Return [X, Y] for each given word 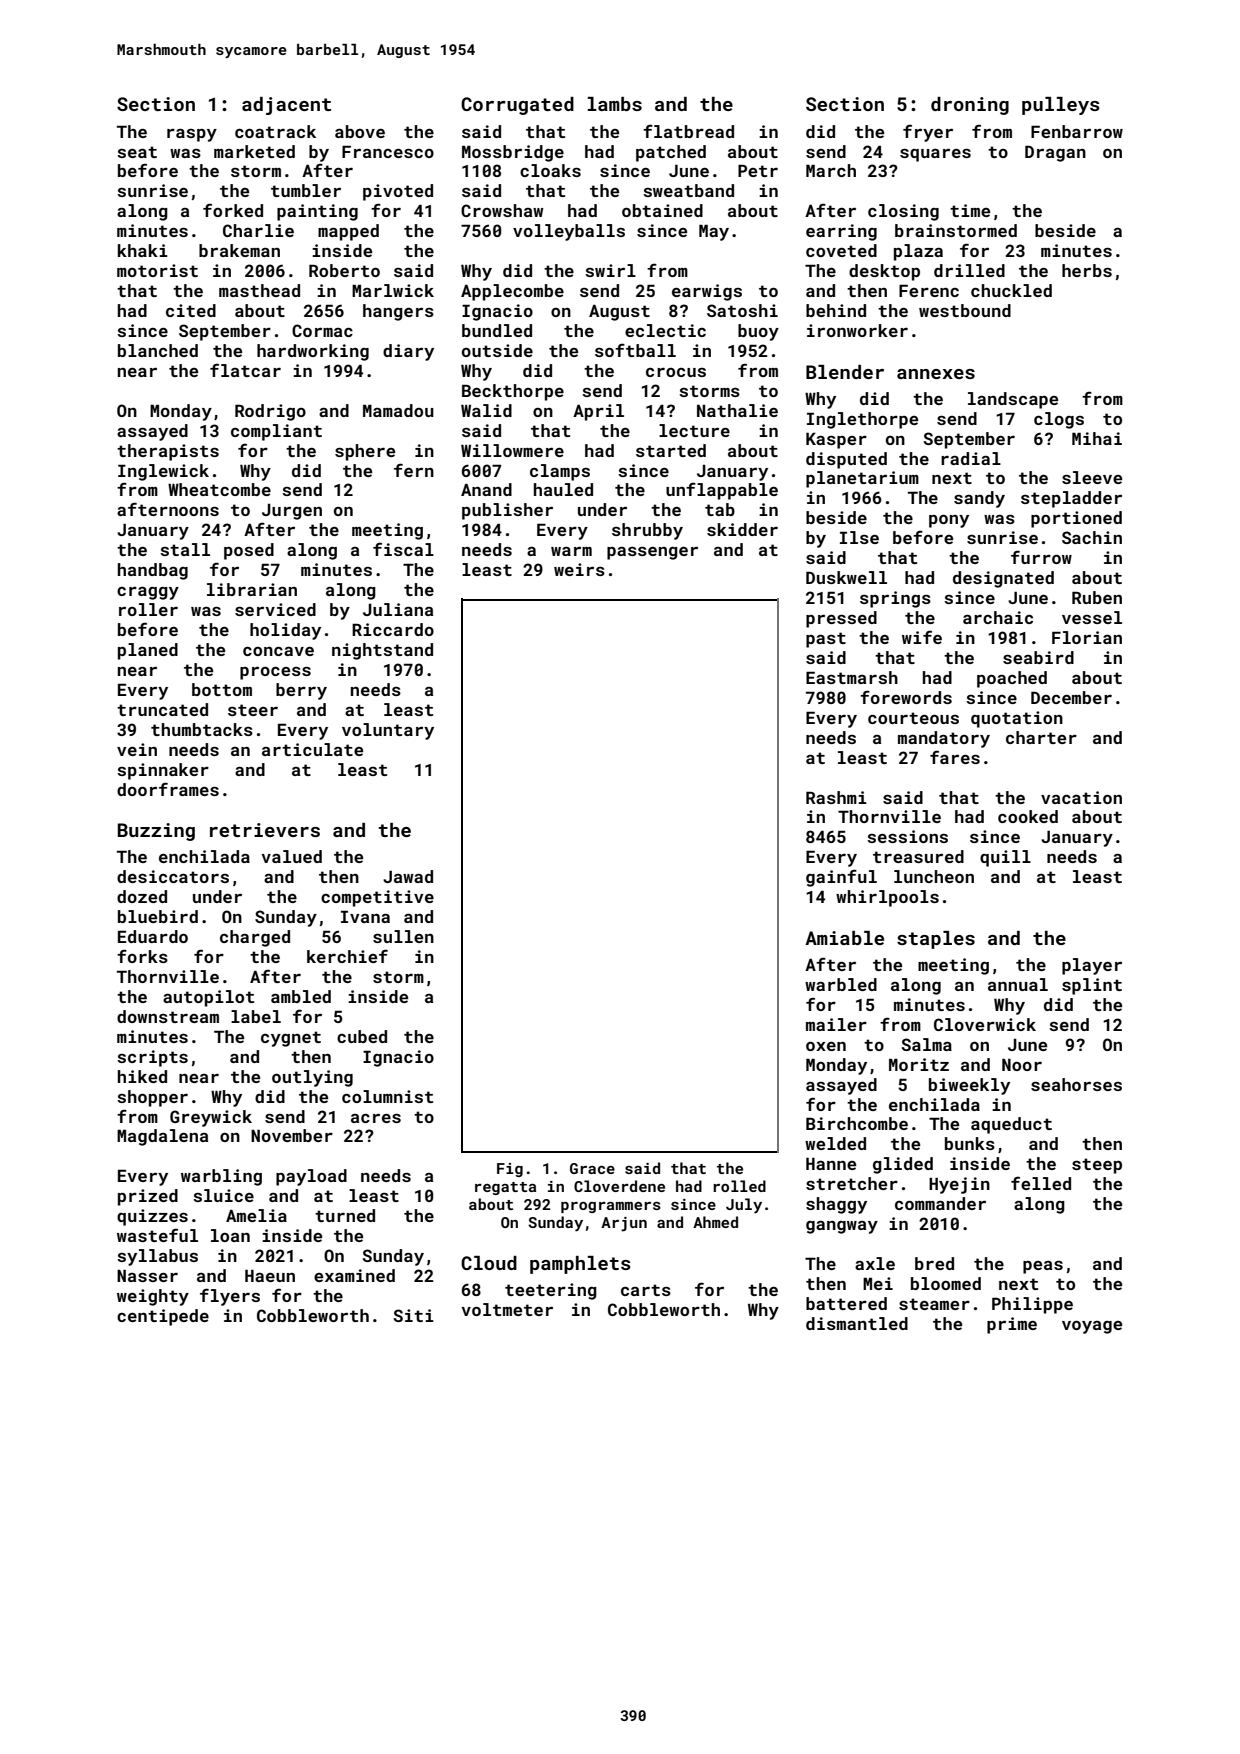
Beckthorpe [513, 392]
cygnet [291, 1039]
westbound [965, 310]
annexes [936, 374]
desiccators [173, 876]
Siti [414, 1315]
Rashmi [836, 797]
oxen [826, 1046]
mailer [836, 1024]
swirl [610, 270]
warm [571, 551]
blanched [158, 350]
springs [895, 599]
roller [148, 609]
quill [1005, 858]
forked [233, 210]
